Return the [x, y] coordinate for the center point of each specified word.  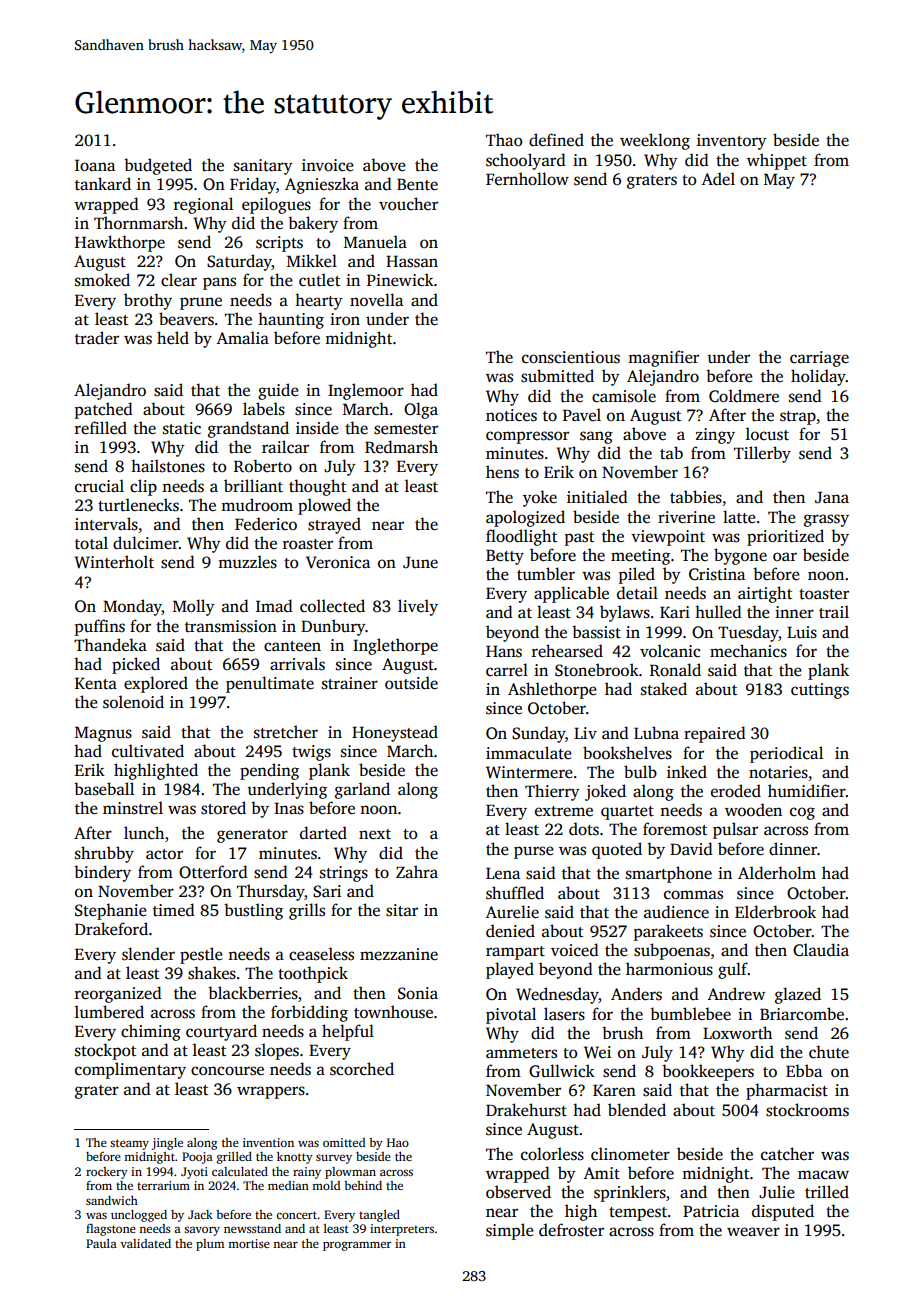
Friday [253, 185]
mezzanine [399, 954]
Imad [274, 605]
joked [605, 792]
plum [210, 1245]
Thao [504, 139]
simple [510, 1231]
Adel [718, 179]
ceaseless [321, 954]
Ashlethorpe [552, 690]
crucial [99, 486]
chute [829, 1052]
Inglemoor [366, 391]
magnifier [663, 358]
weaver [753, 1232]
